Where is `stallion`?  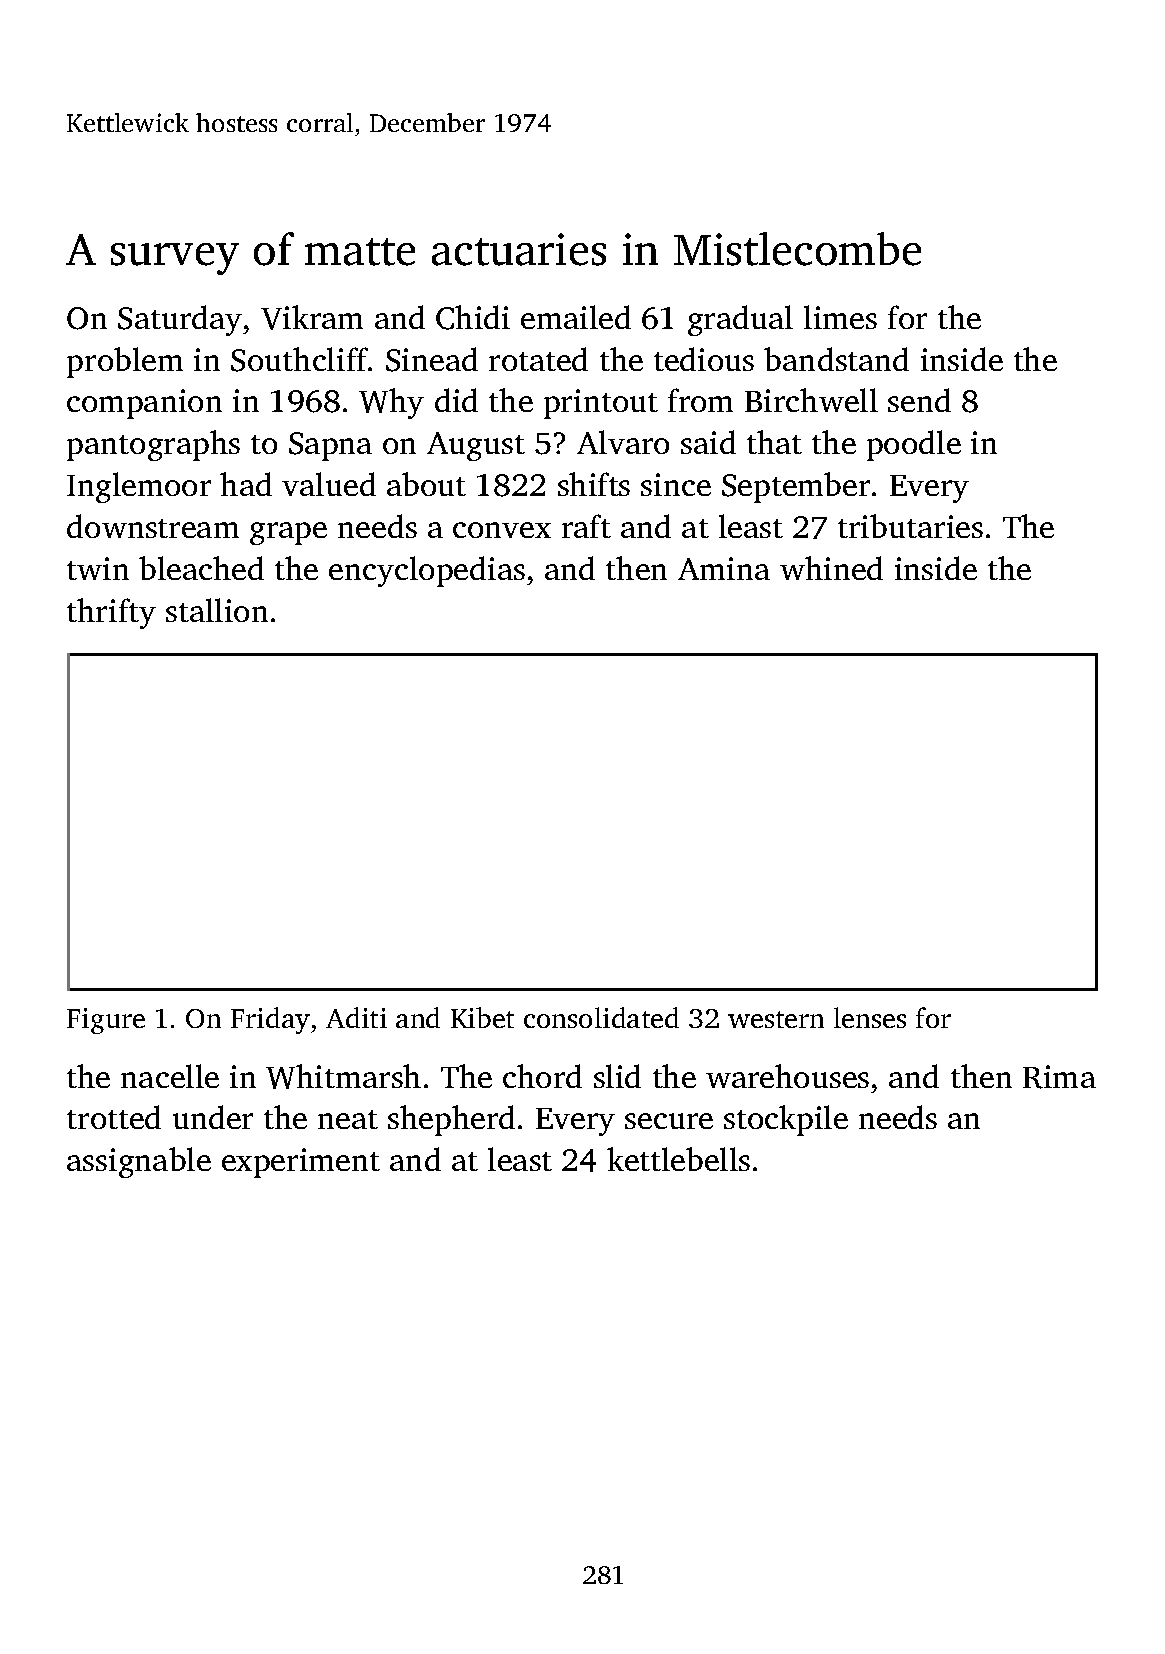 stallion is located at coordinates (217, 610).
